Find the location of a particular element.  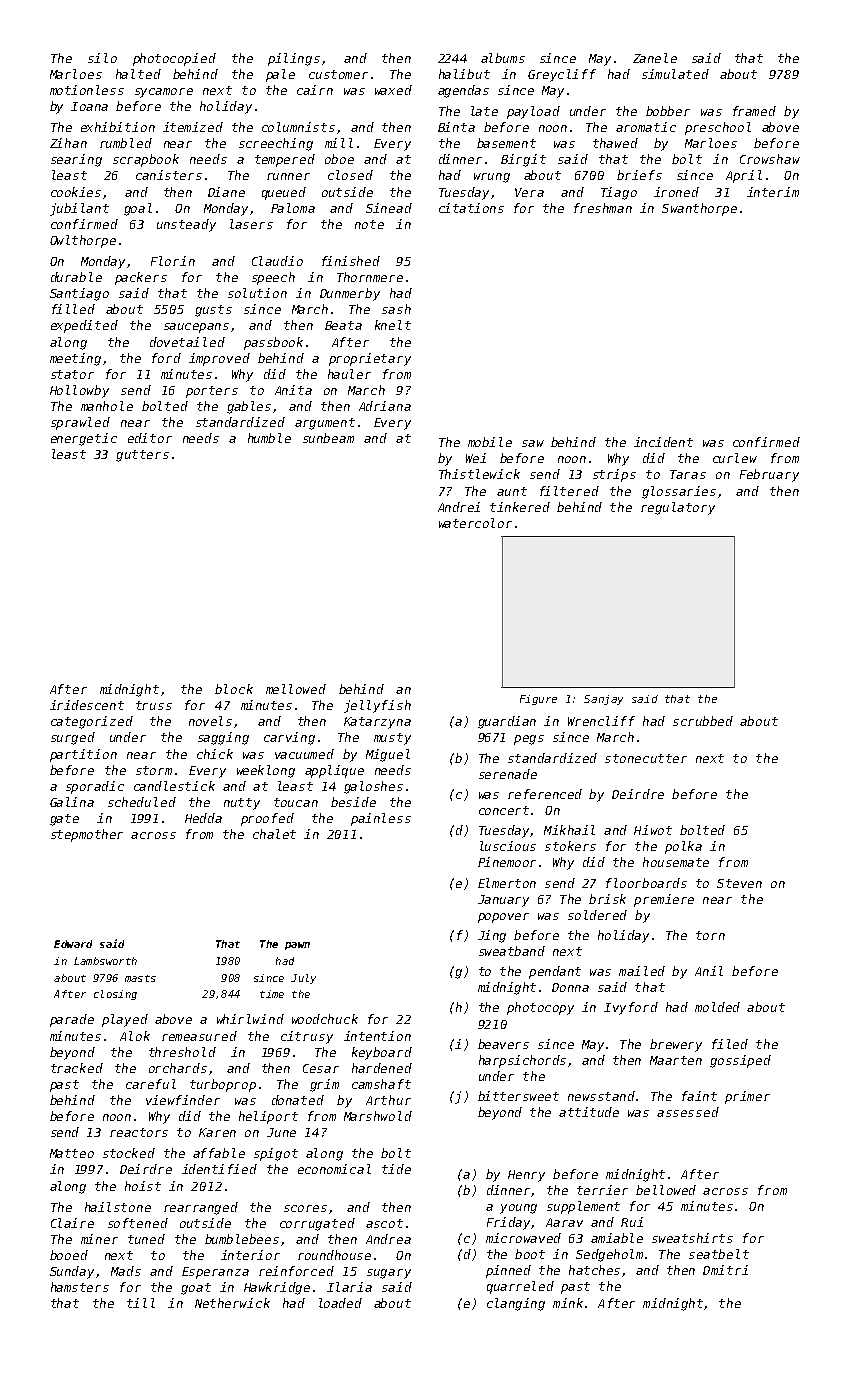

Netherwick is located at coordinates (232, 1303).
